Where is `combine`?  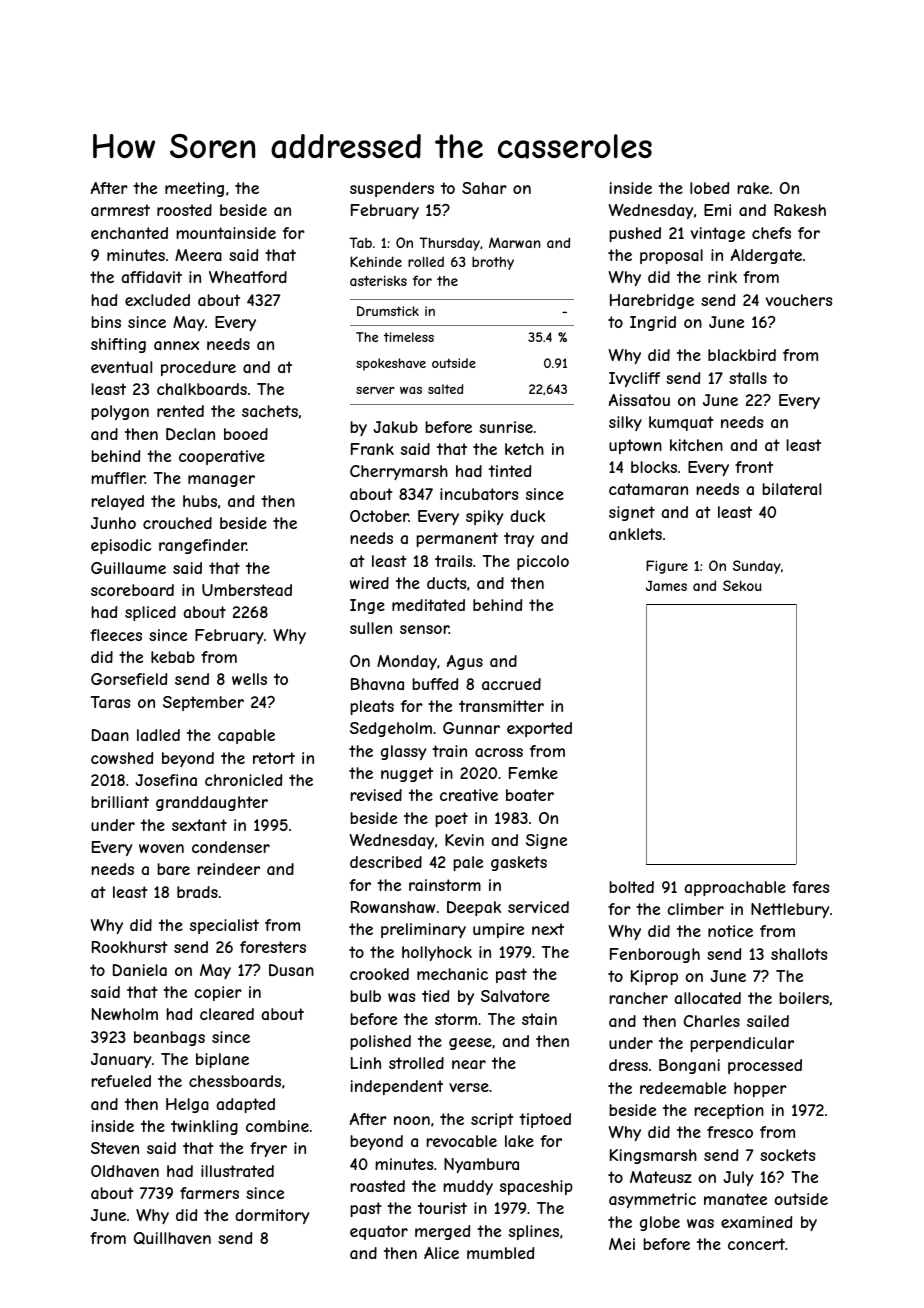 combine is located at coordinates (277, 1126).
